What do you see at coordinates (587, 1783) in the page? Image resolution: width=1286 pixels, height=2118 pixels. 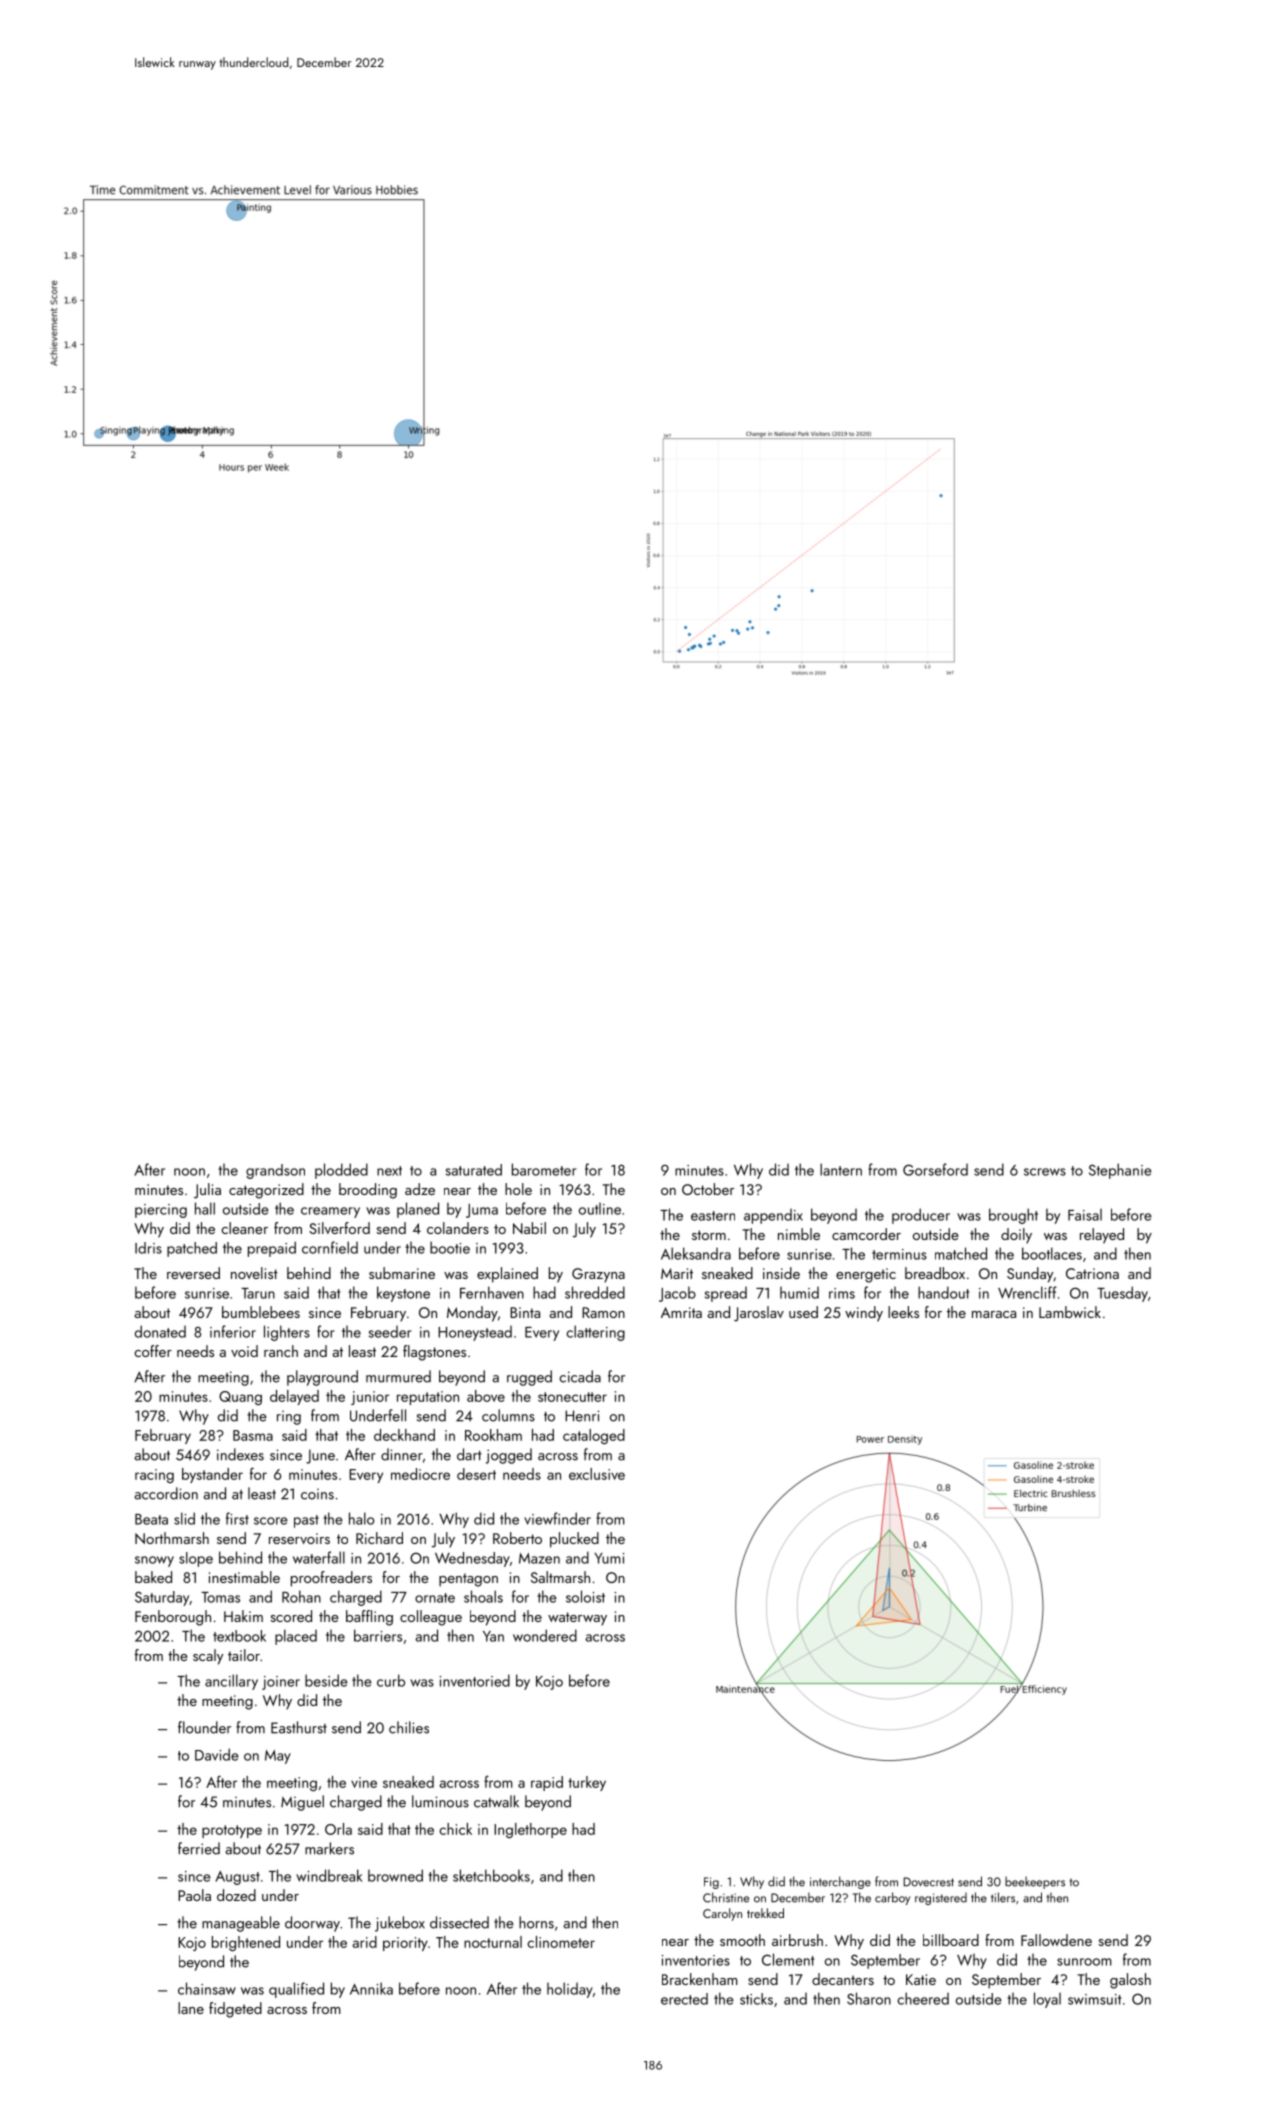 I see `turkey` at bounding box center [587, 1783].
